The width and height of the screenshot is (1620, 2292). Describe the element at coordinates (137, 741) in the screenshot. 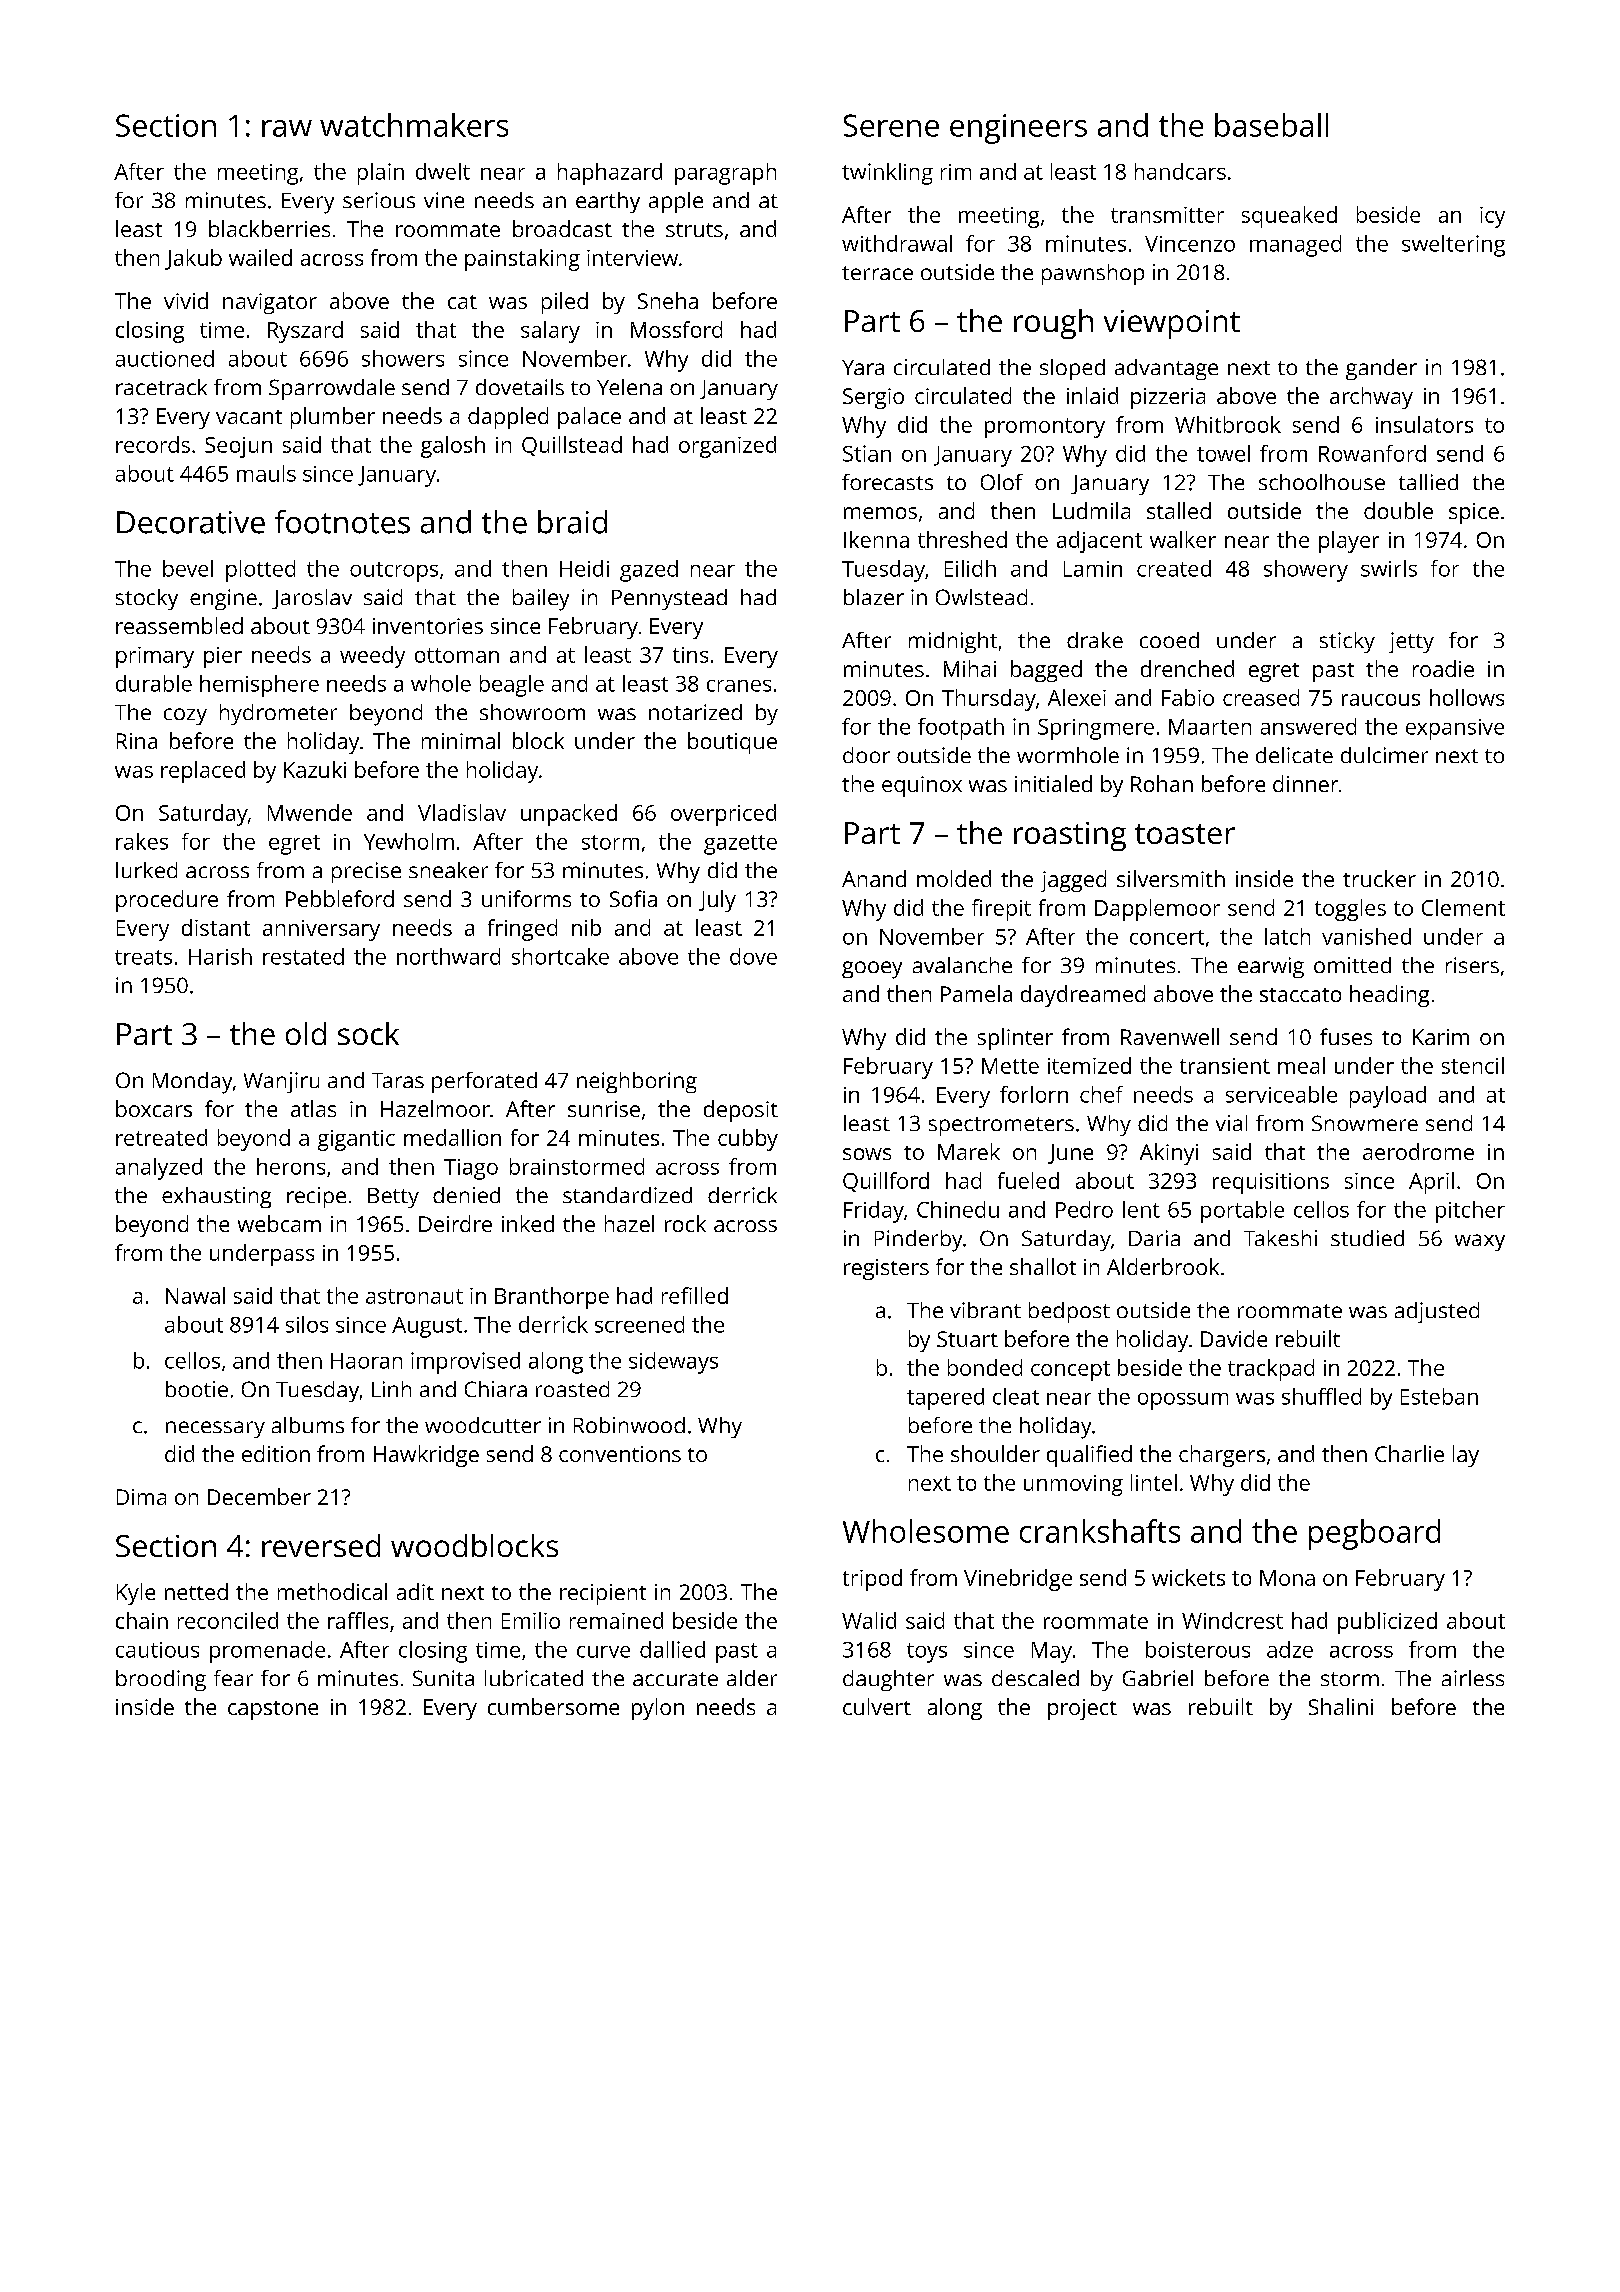

I see `Rina` at that location.
